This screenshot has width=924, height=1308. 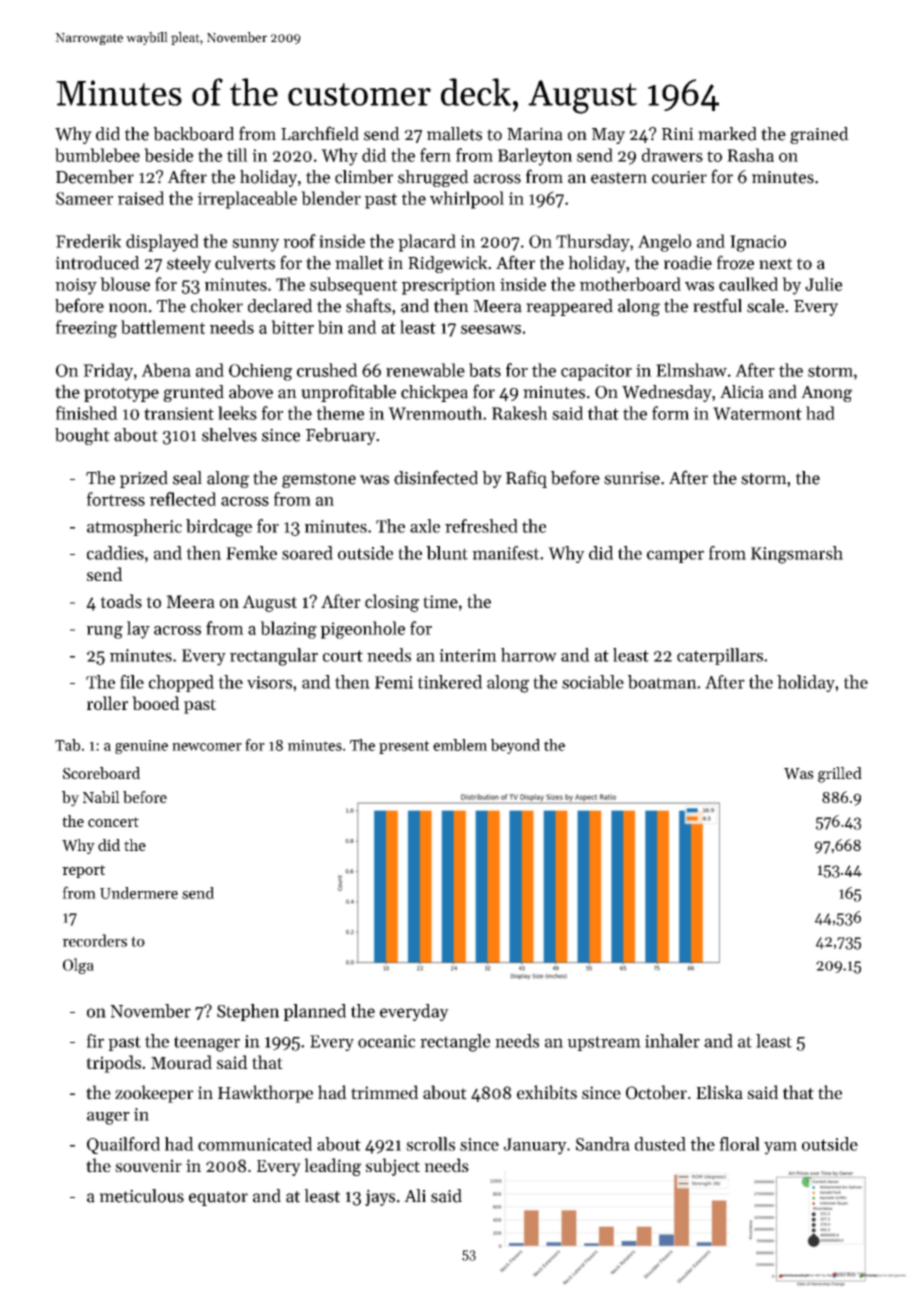 What do you see at coordinates (78, 966) in the screenshot?
I see `Olga` at bounding box center [78, 966].
